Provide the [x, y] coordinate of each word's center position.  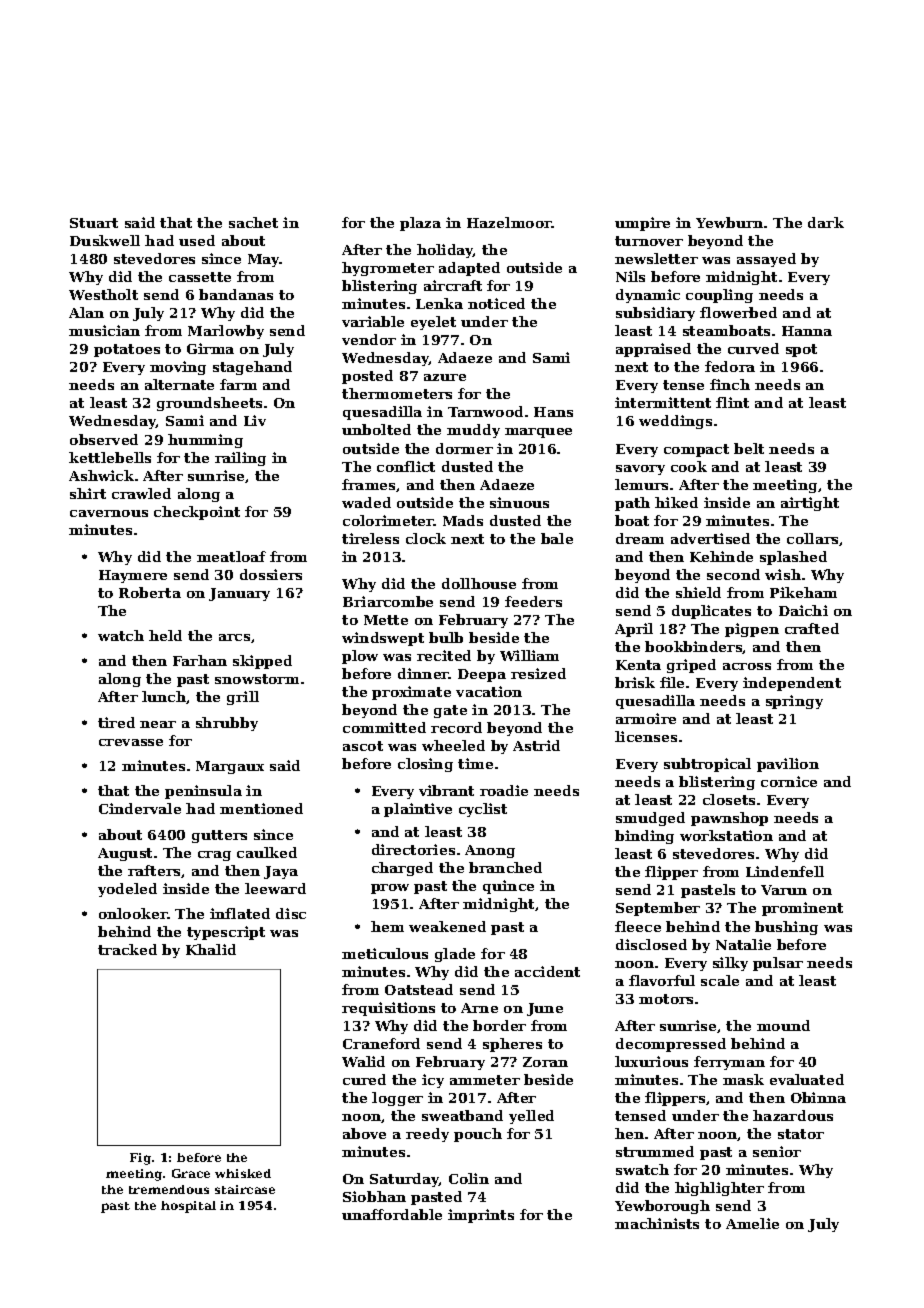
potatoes [127, 350]
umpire [642, 224]
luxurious [651, 1061]
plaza [420, 224]
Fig [140, 1159]
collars [812, 538]
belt [749, 448]
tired [116, 722]
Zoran [545, 1062]
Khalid [211, 949]
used [197, 240]
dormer [464, 448]
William [529, 655]
